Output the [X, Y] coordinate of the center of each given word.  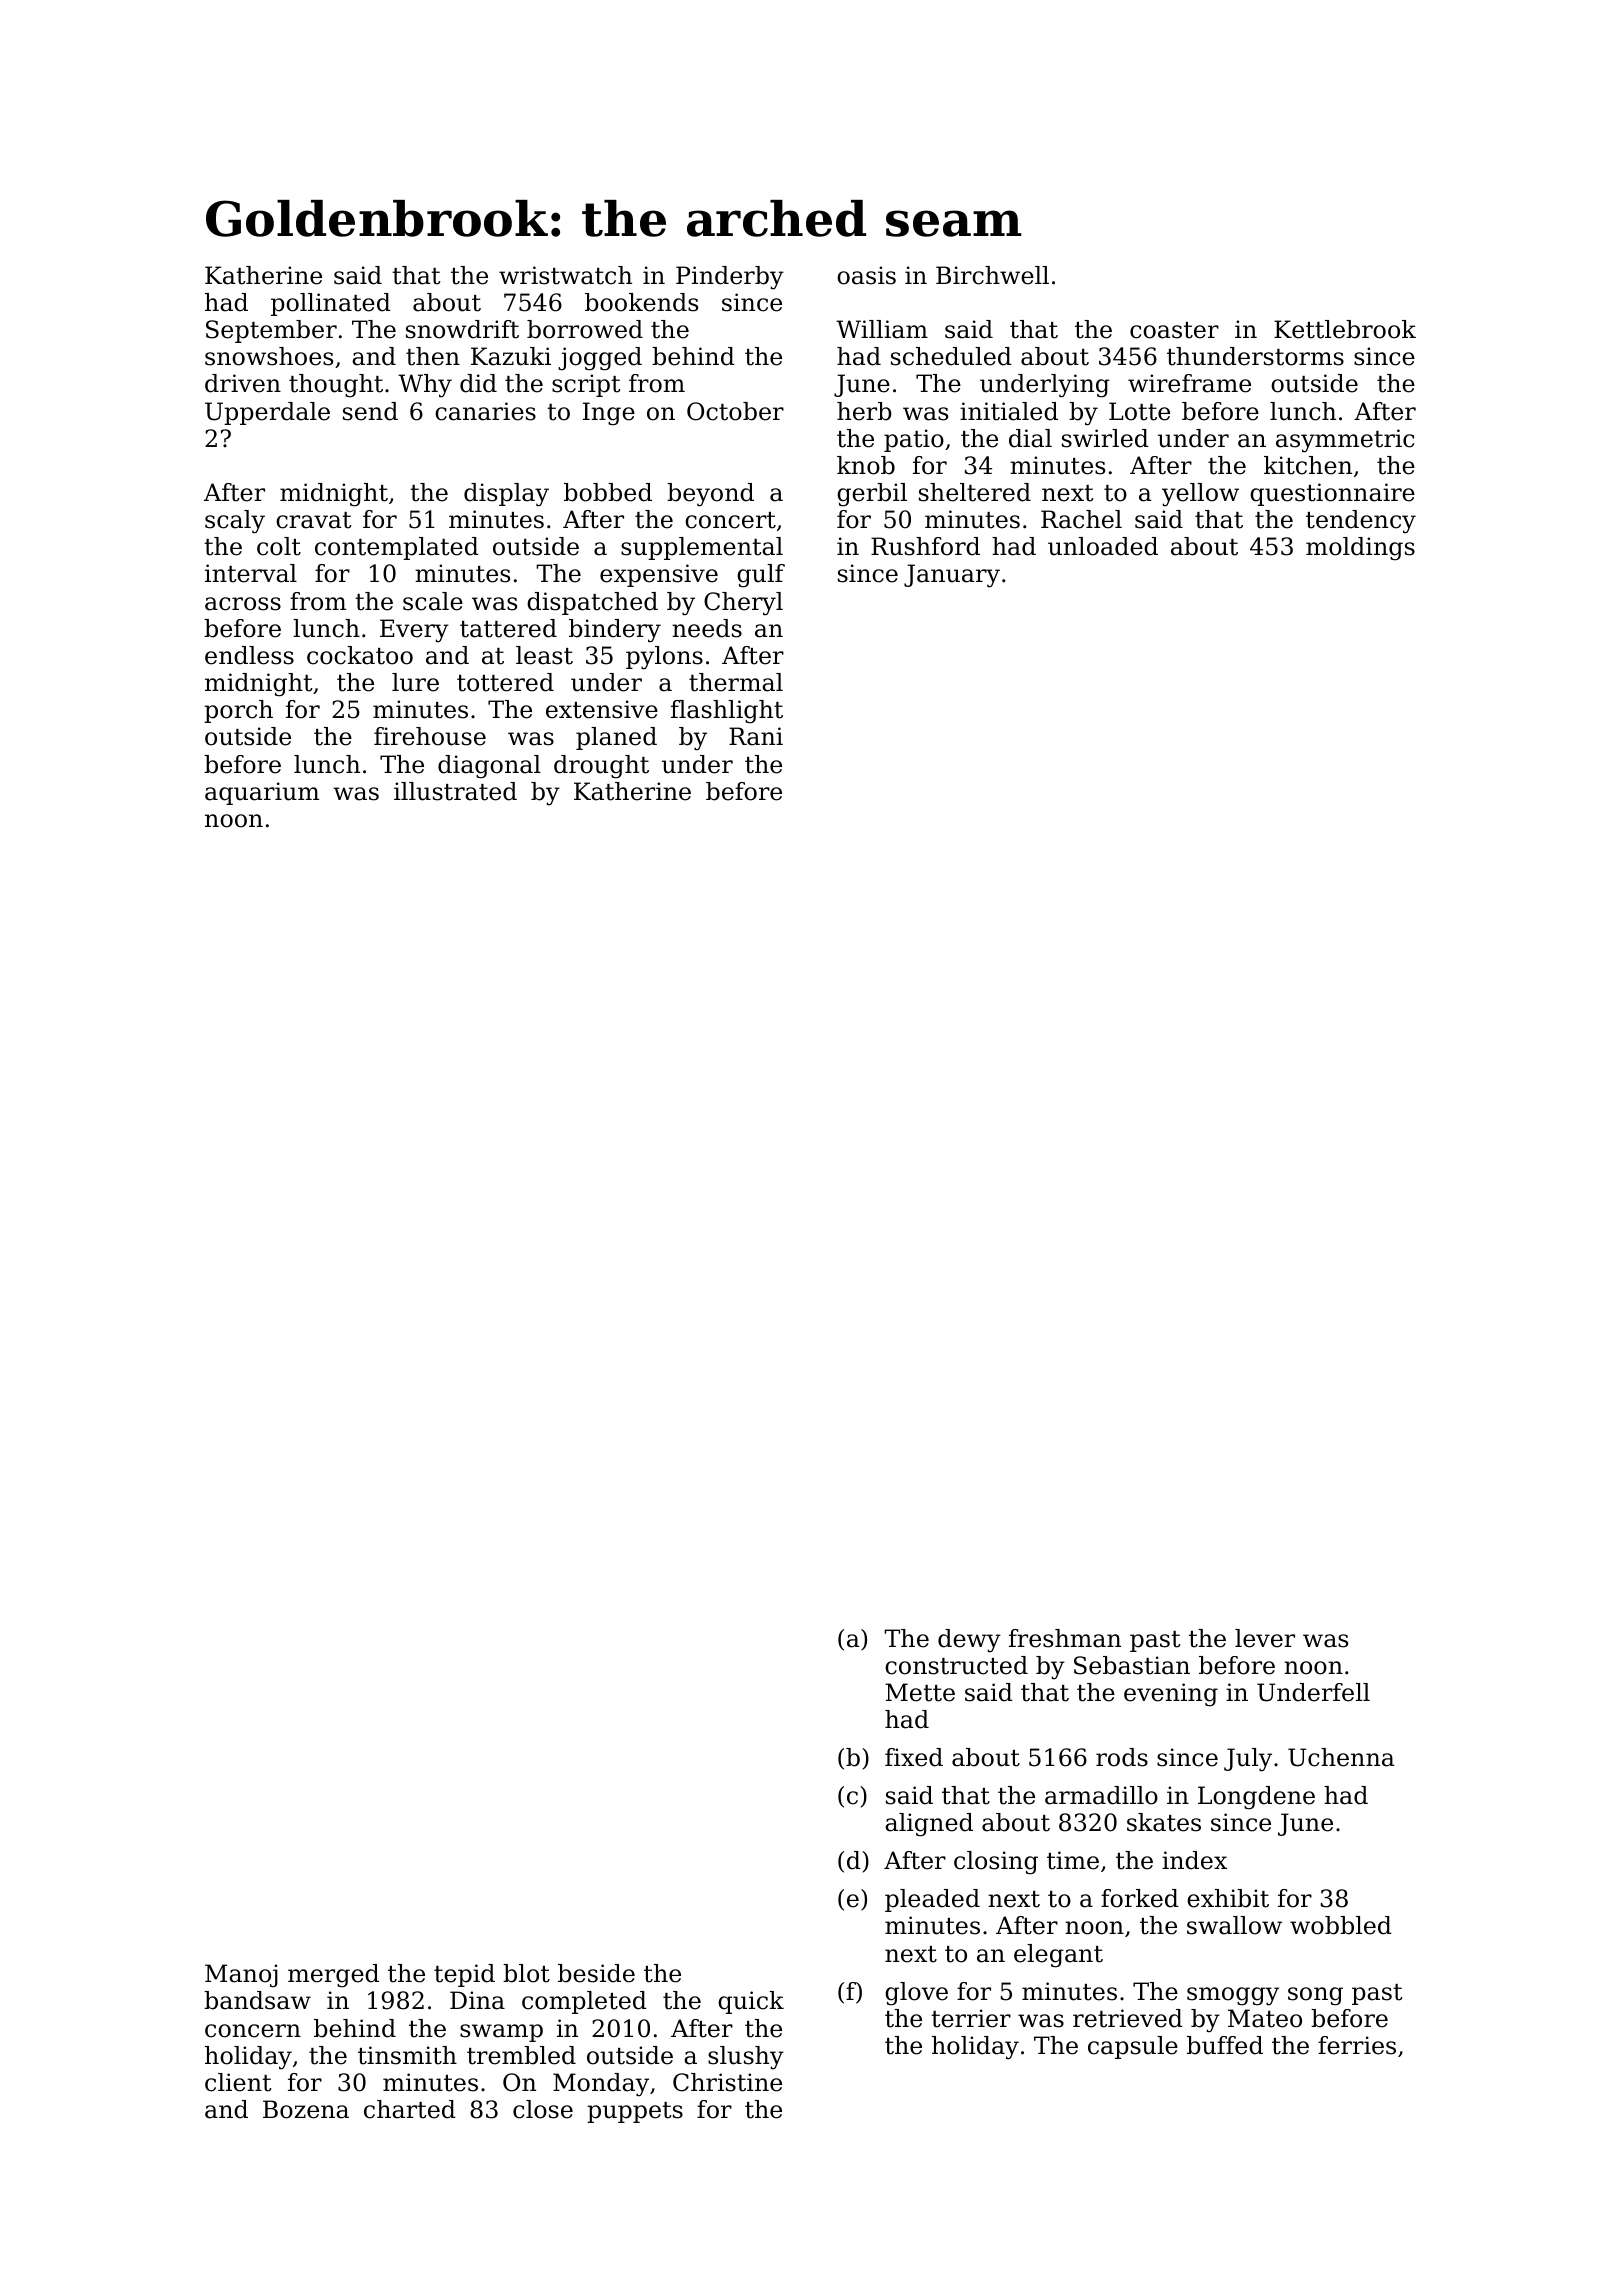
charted [410, 2109]
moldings [1360, 549]
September [271, 331]
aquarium [262, 793]
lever [1265, 1638]
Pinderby [730, 277]
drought [601, 767]
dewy [969, 1640]
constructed [956, 1665]
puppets [635, 2112]
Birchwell [992, 275]
